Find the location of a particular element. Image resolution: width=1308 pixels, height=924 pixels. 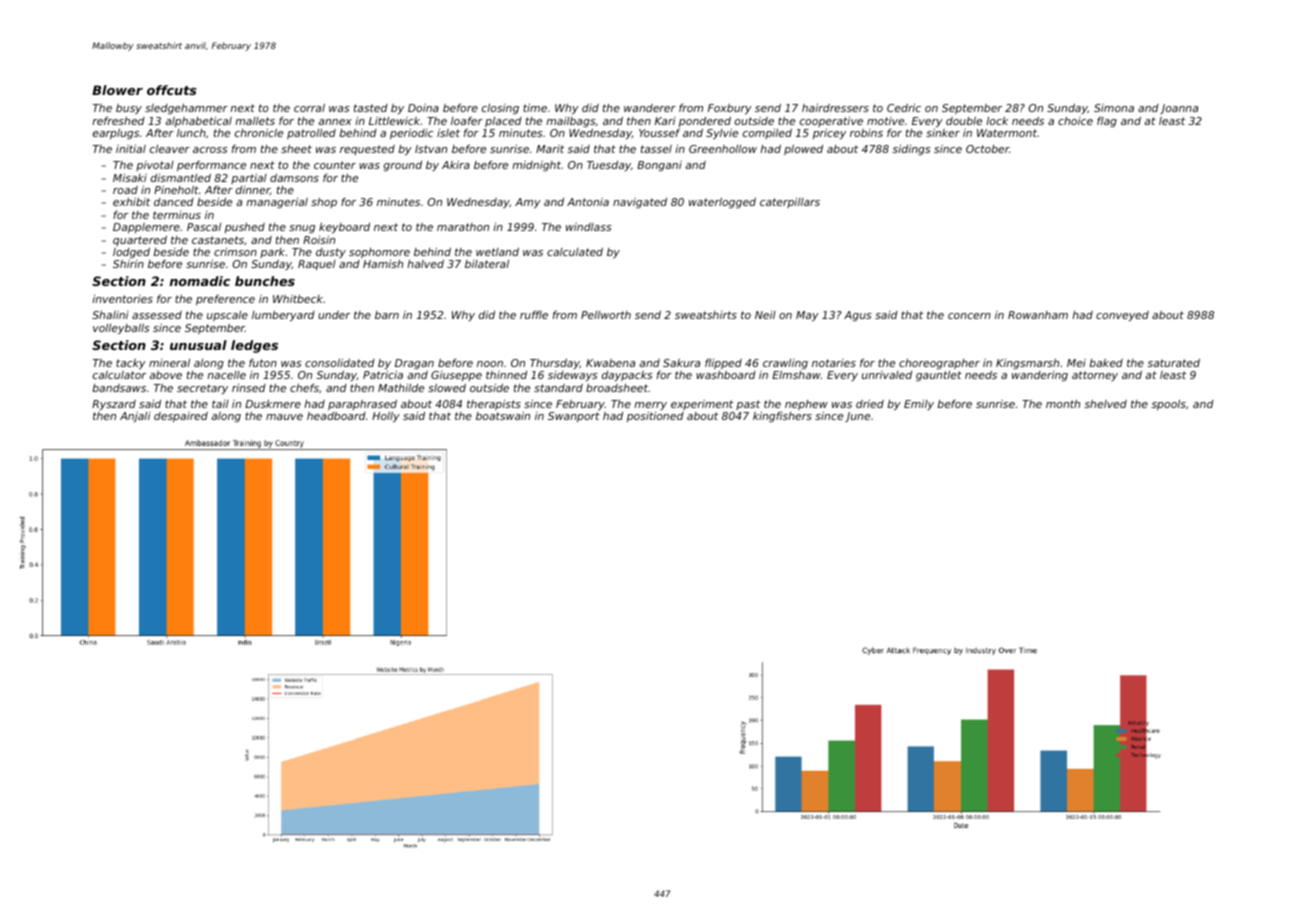

spools is located at coordinates (1168, 405).
